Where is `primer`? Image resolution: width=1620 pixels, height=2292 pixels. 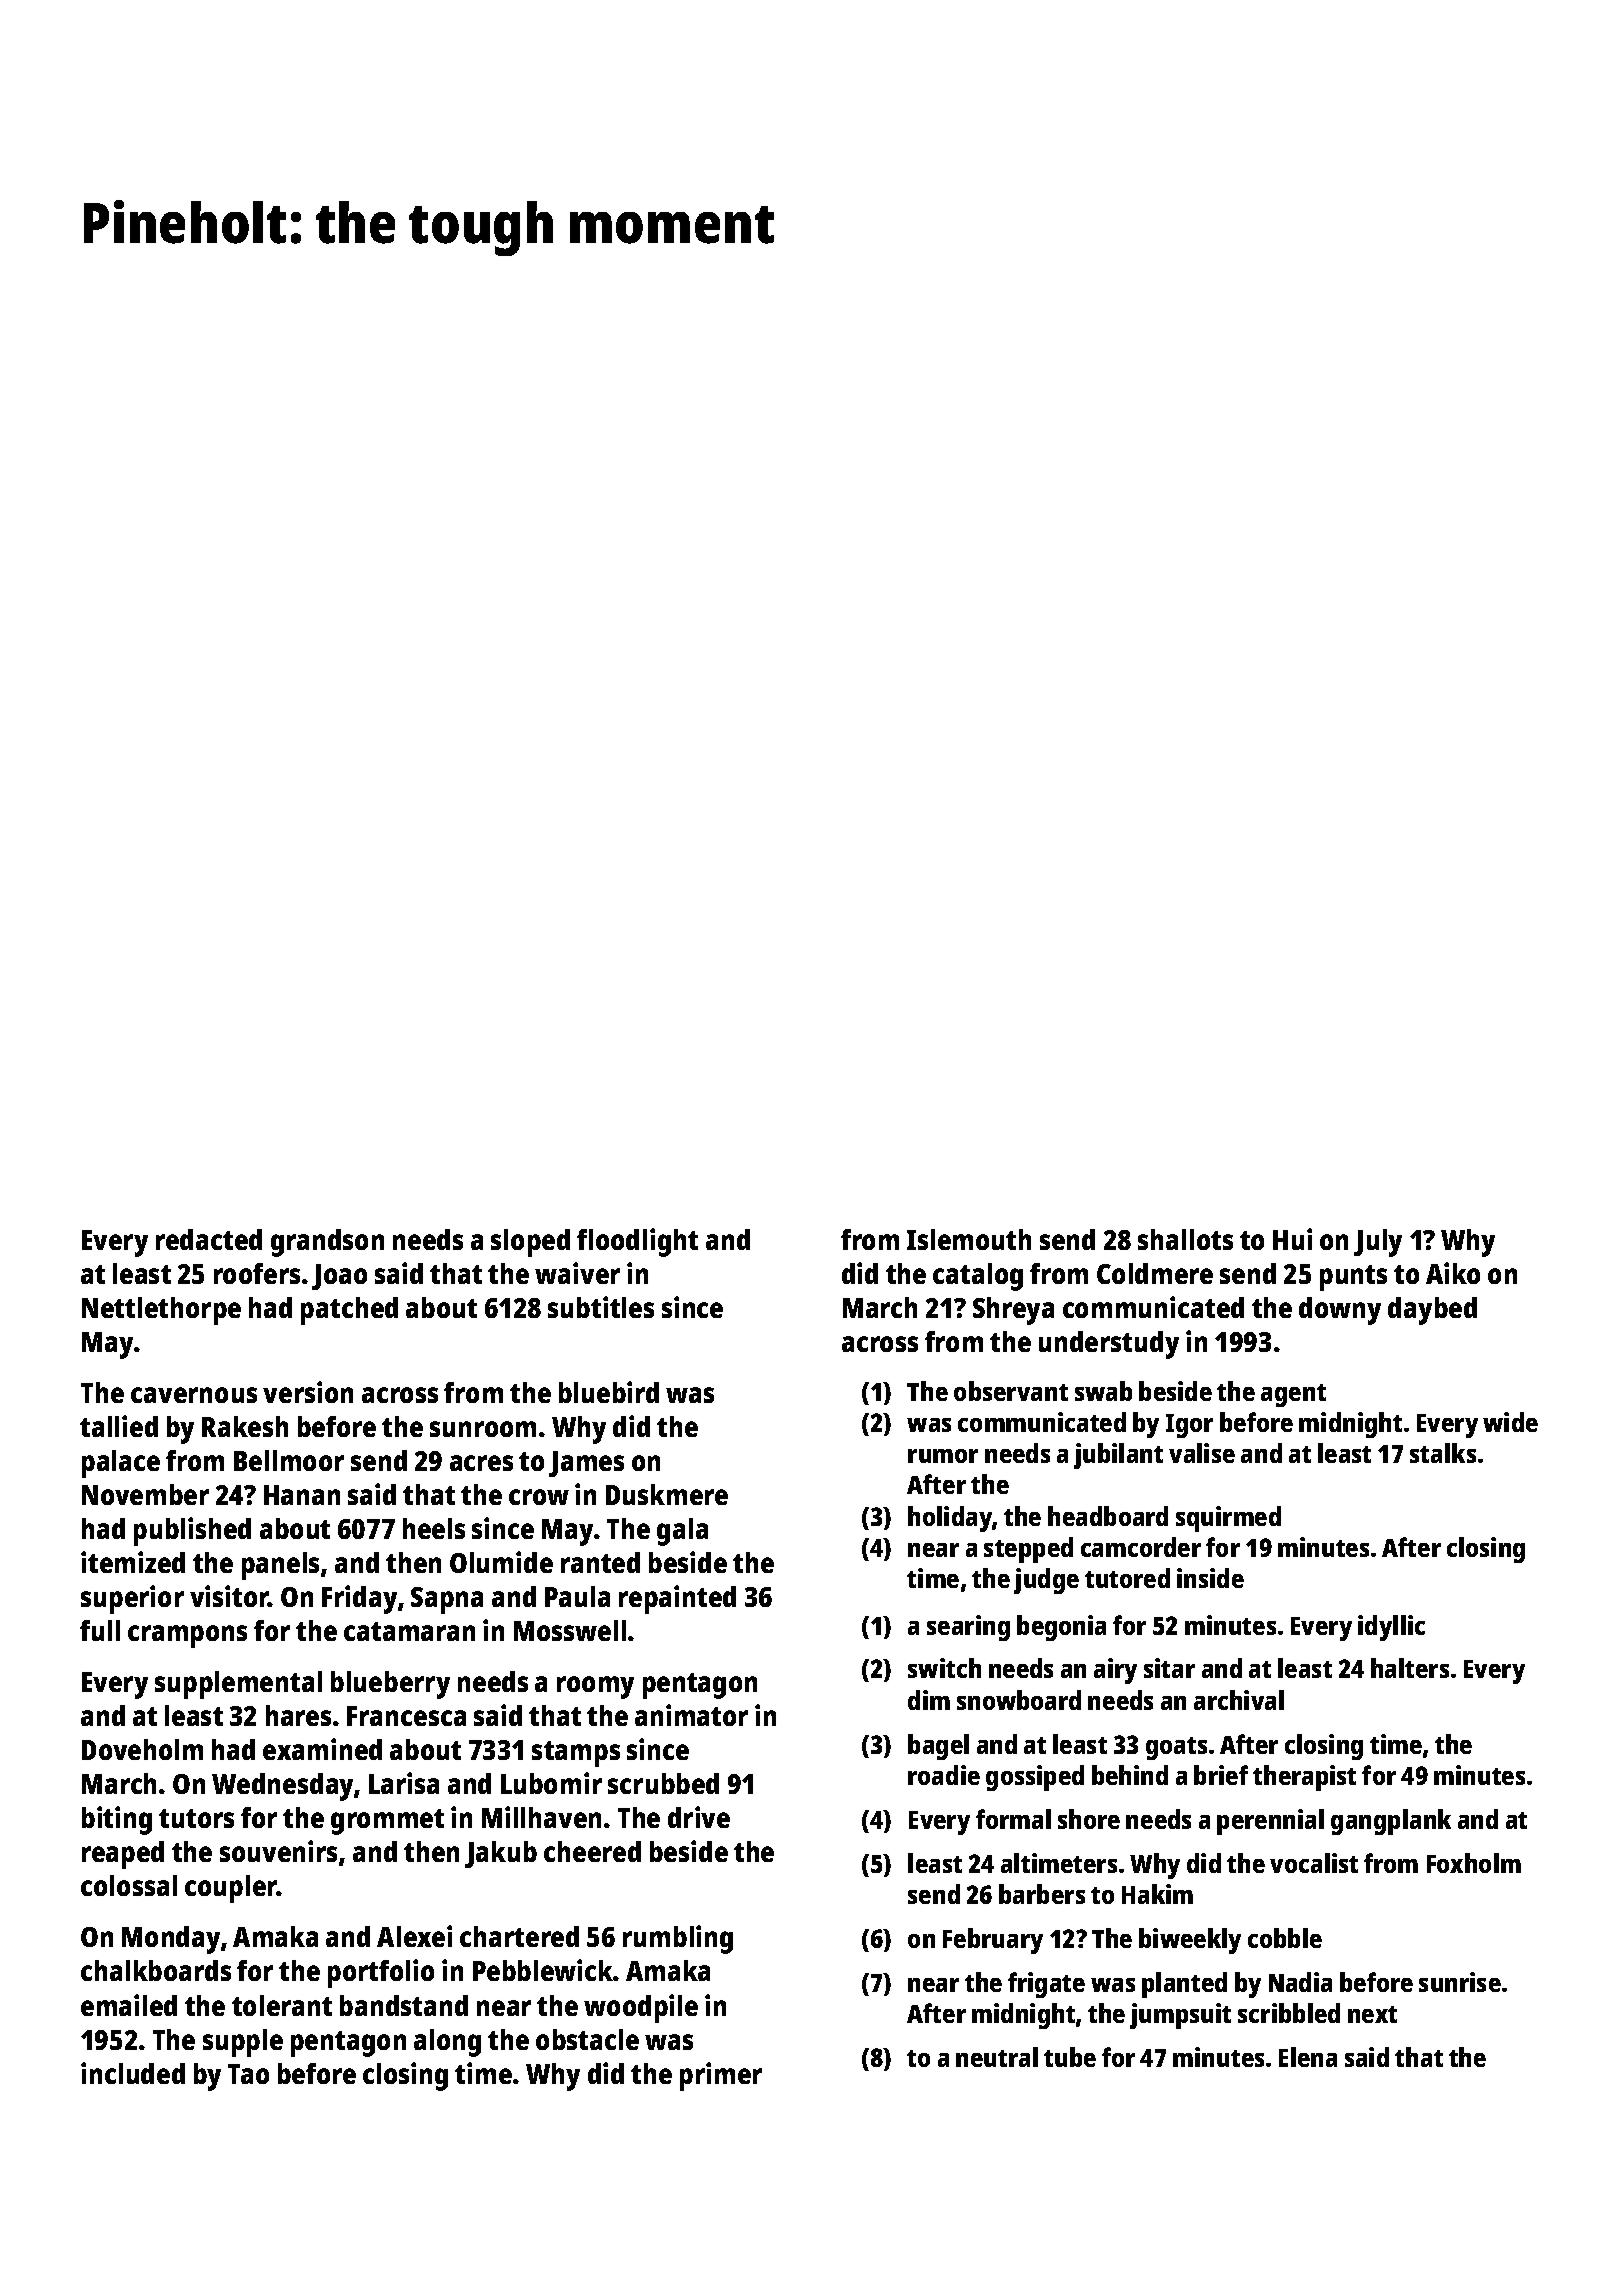
primer is located at coordinates (721, 2076).
